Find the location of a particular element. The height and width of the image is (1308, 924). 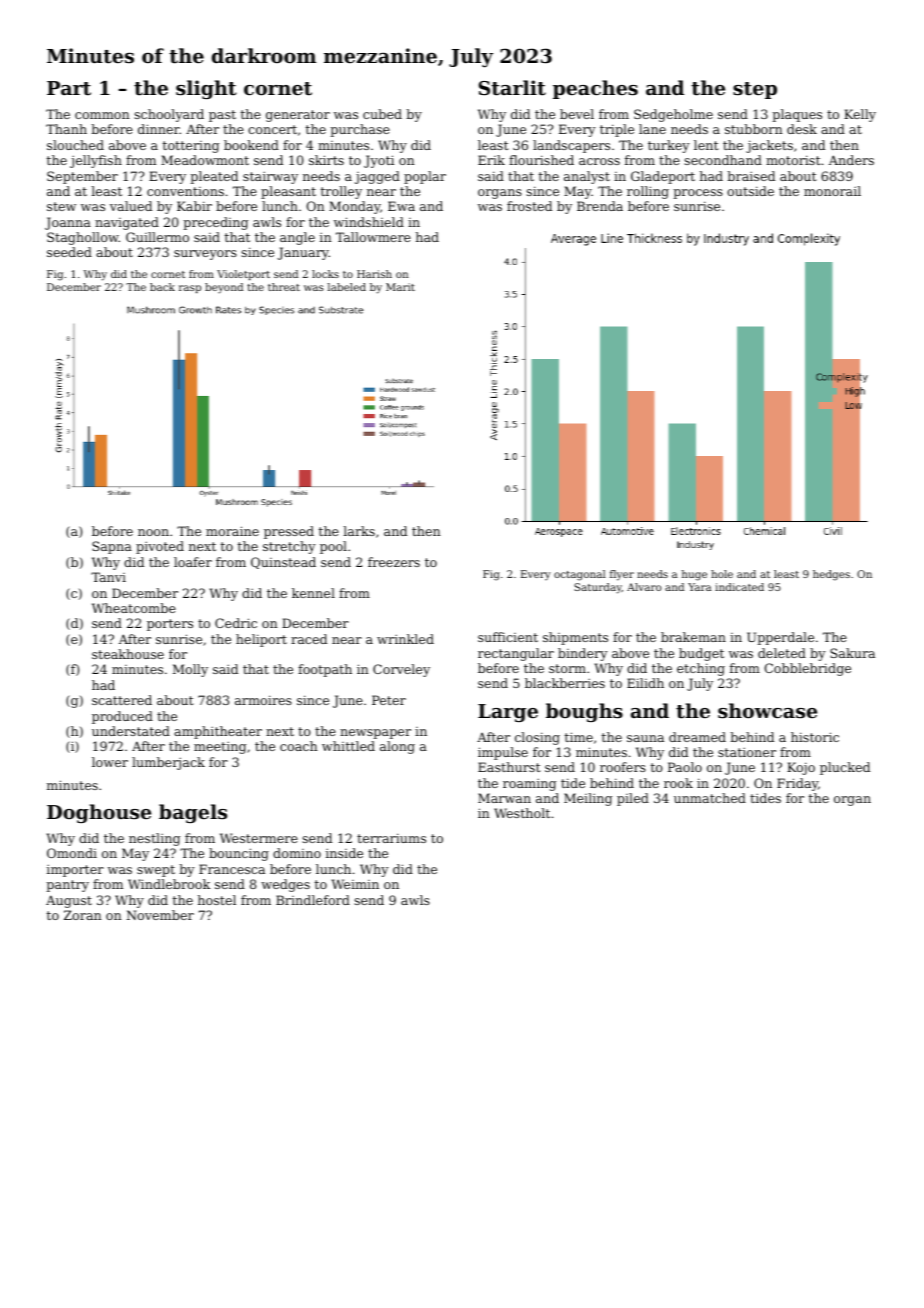

process is located at coordinates (698, 194).
